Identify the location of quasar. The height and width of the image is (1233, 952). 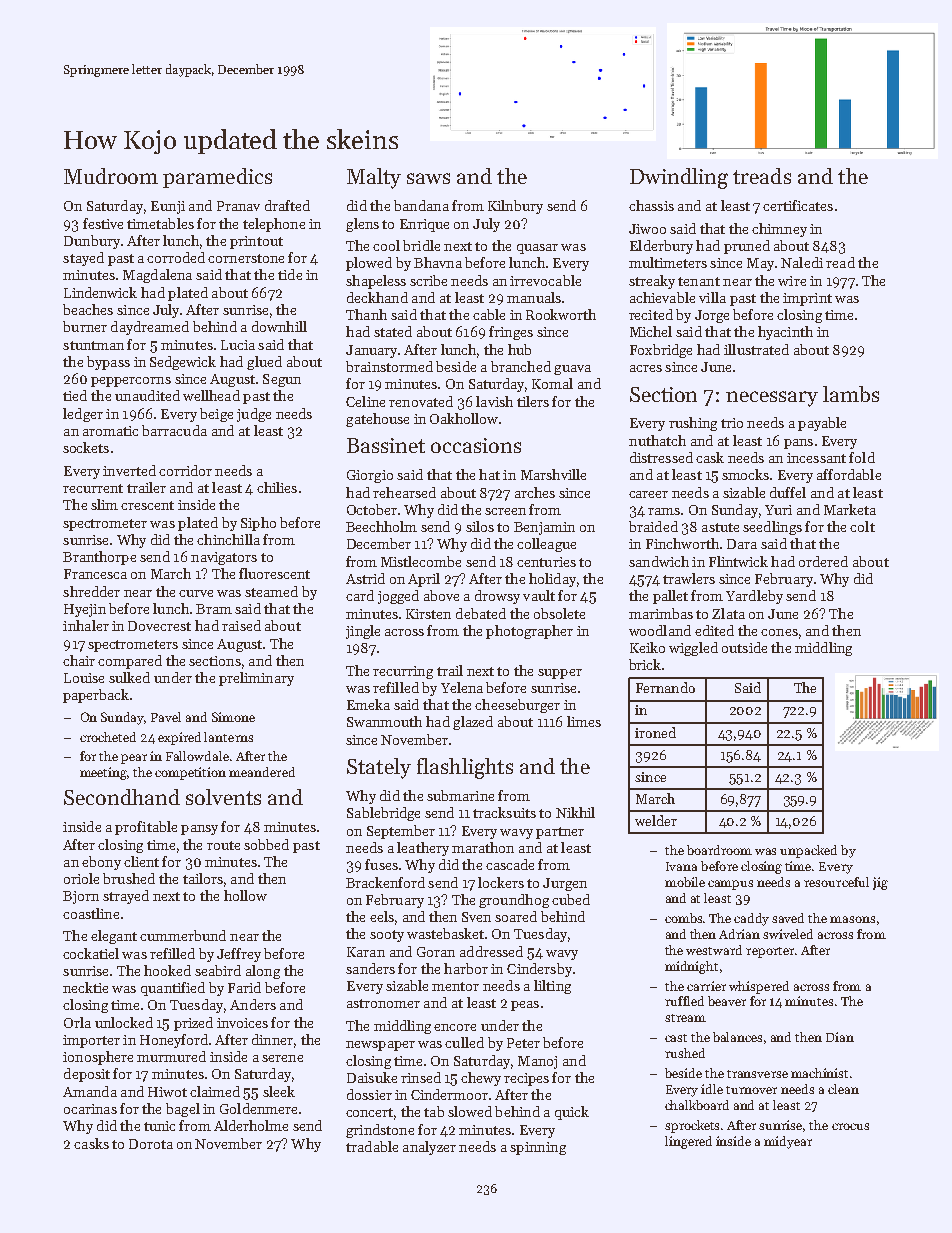
(537, 249).
